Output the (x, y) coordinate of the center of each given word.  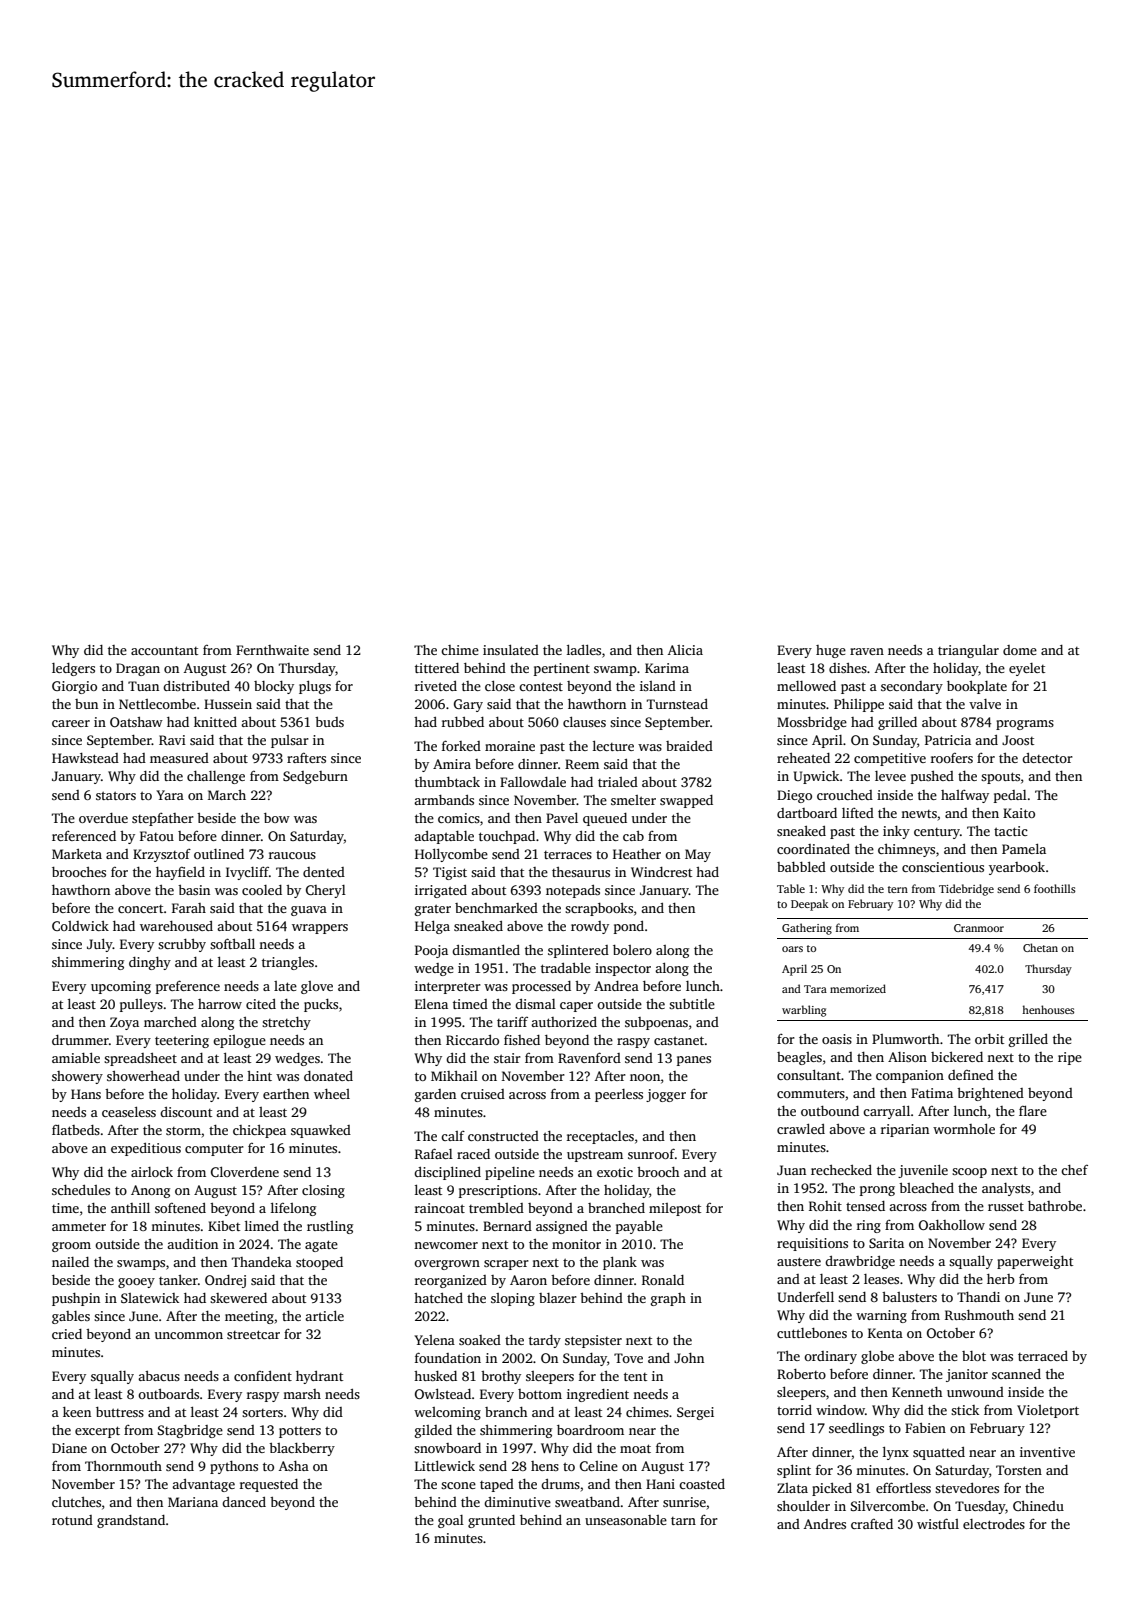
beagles (799, 1058)
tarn (683, 1521)
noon (645, 1077)
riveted (436, 686)
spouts (1000, 778)
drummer (80, 1040)
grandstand (131, 1521)
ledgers (73, 669)
